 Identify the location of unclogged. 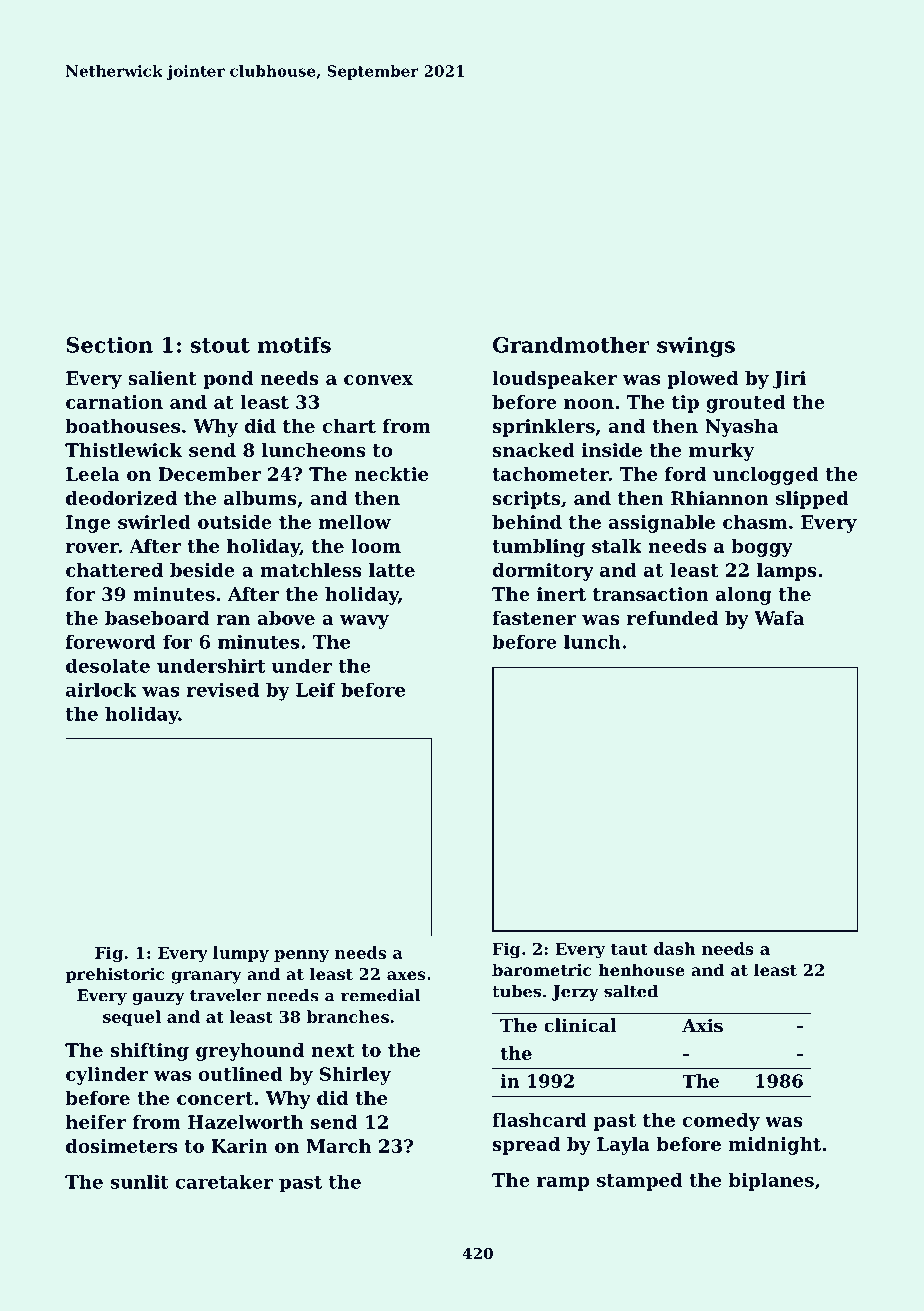
(766, 476).
